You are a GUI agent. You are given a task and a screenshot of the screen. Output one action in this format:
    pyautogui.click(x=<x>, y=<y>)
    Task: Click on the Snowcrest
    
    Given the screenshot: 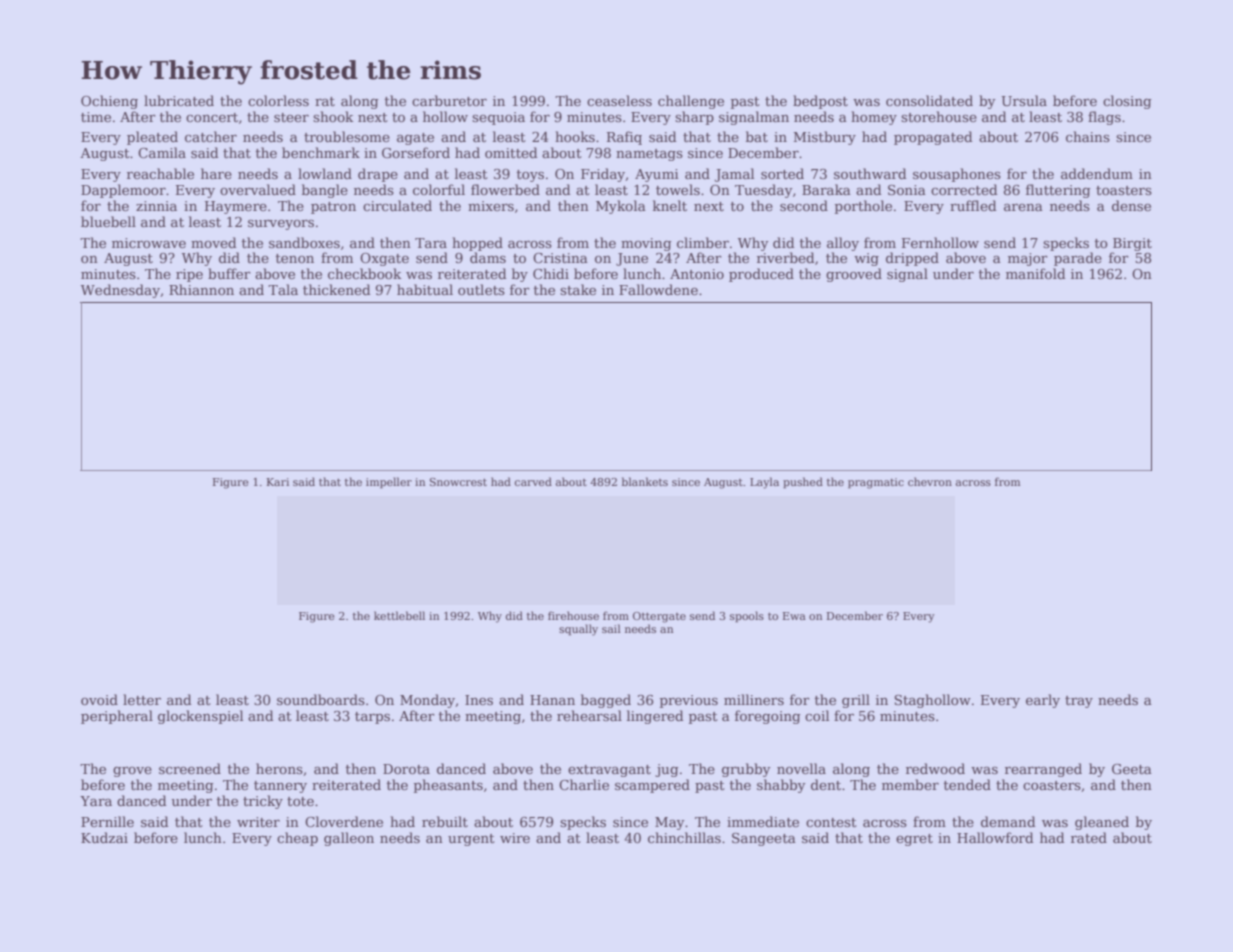 What is the action you would take?
    pyautogui.click(x=458, y=482)
